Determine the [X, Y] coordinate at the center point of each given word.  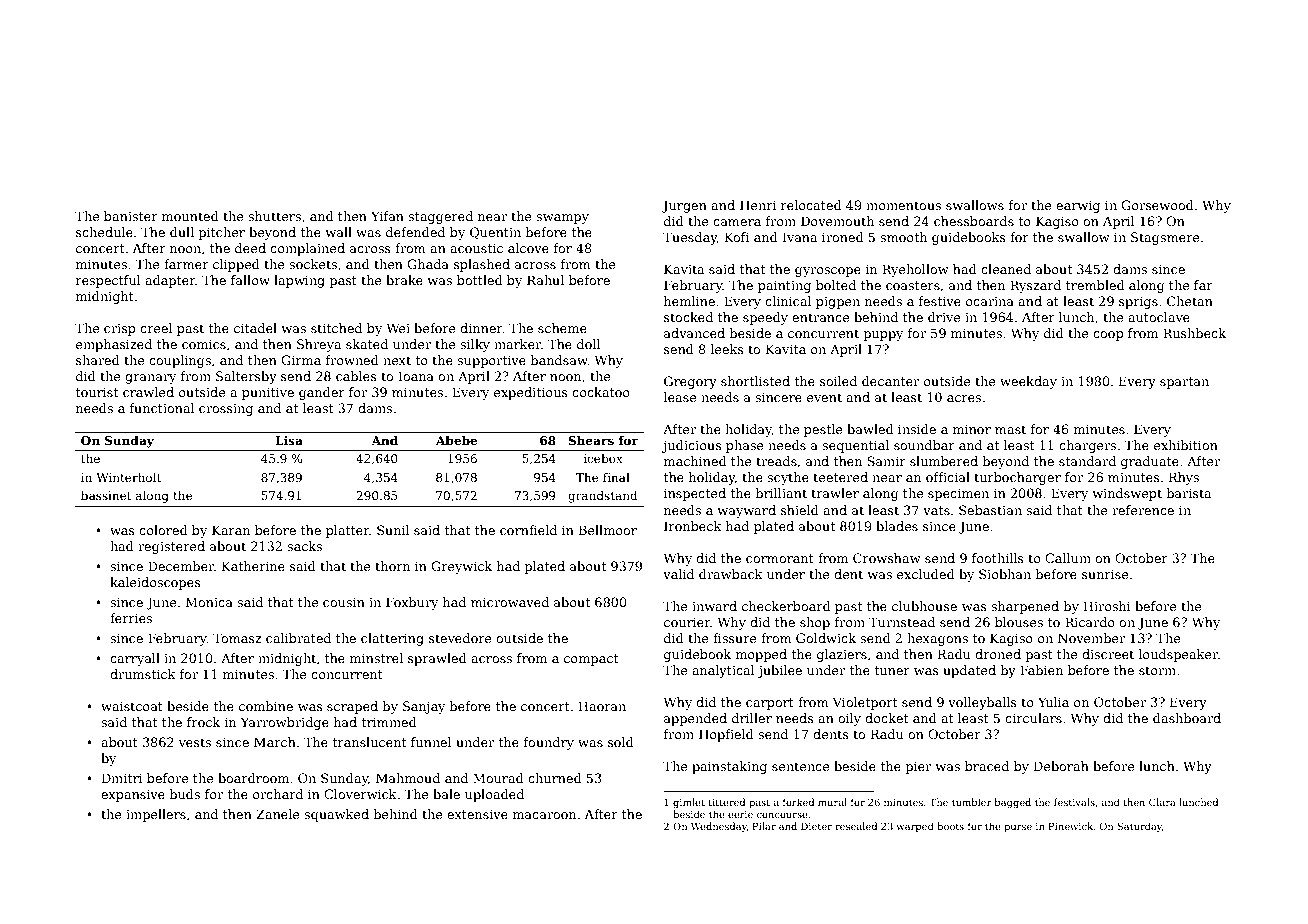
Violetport [865, 703]
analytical [723, 671]
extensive [477, 814]
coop [1108, 336]
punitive [268, 393]
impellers [156, 815]
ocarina [990, 301]
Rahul [545, 280]
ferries [131, 618]
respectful [108, 281]
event [824, 397]
